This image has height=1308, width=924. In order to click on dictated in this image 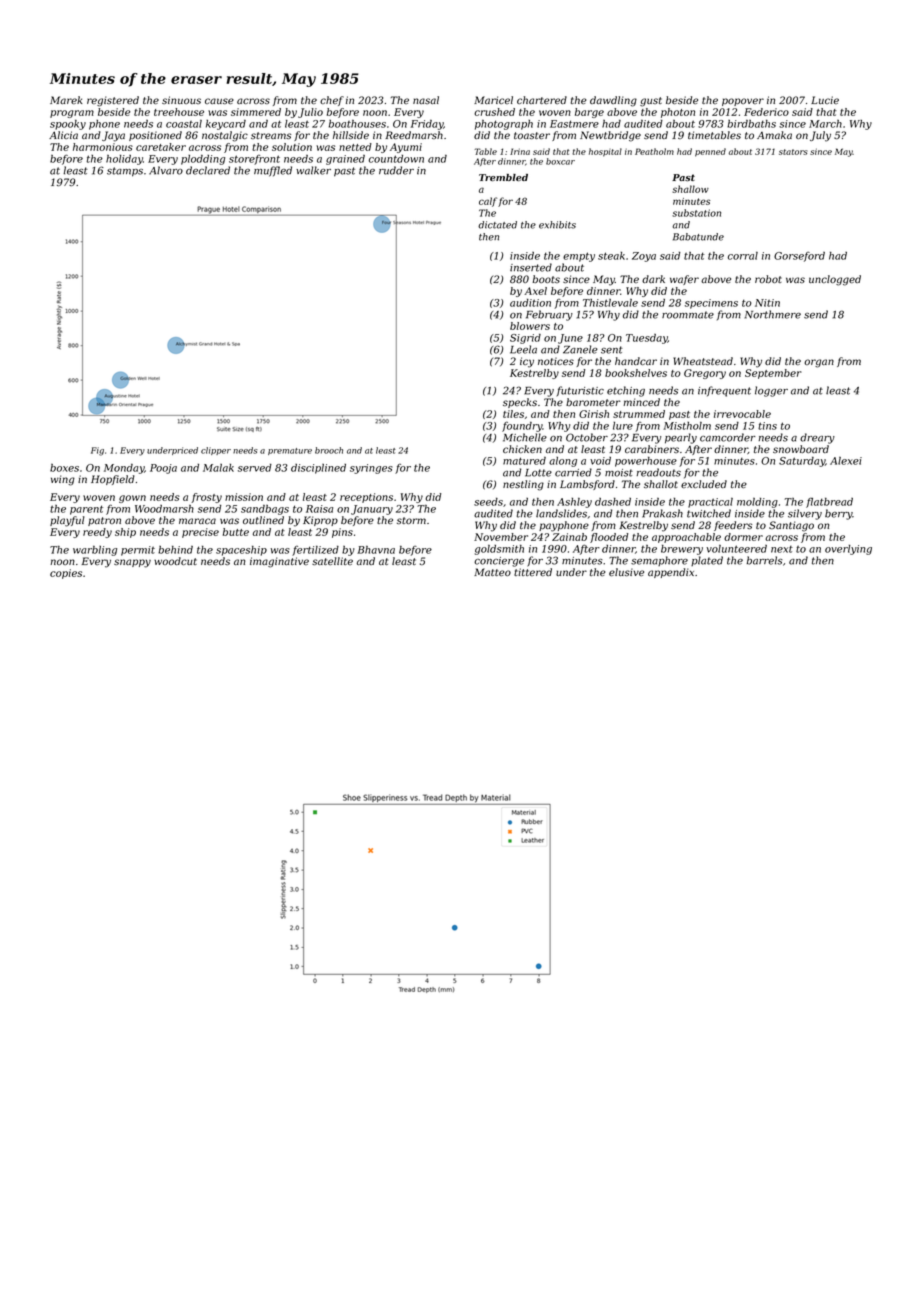, I will do `click(497, 225)`.
